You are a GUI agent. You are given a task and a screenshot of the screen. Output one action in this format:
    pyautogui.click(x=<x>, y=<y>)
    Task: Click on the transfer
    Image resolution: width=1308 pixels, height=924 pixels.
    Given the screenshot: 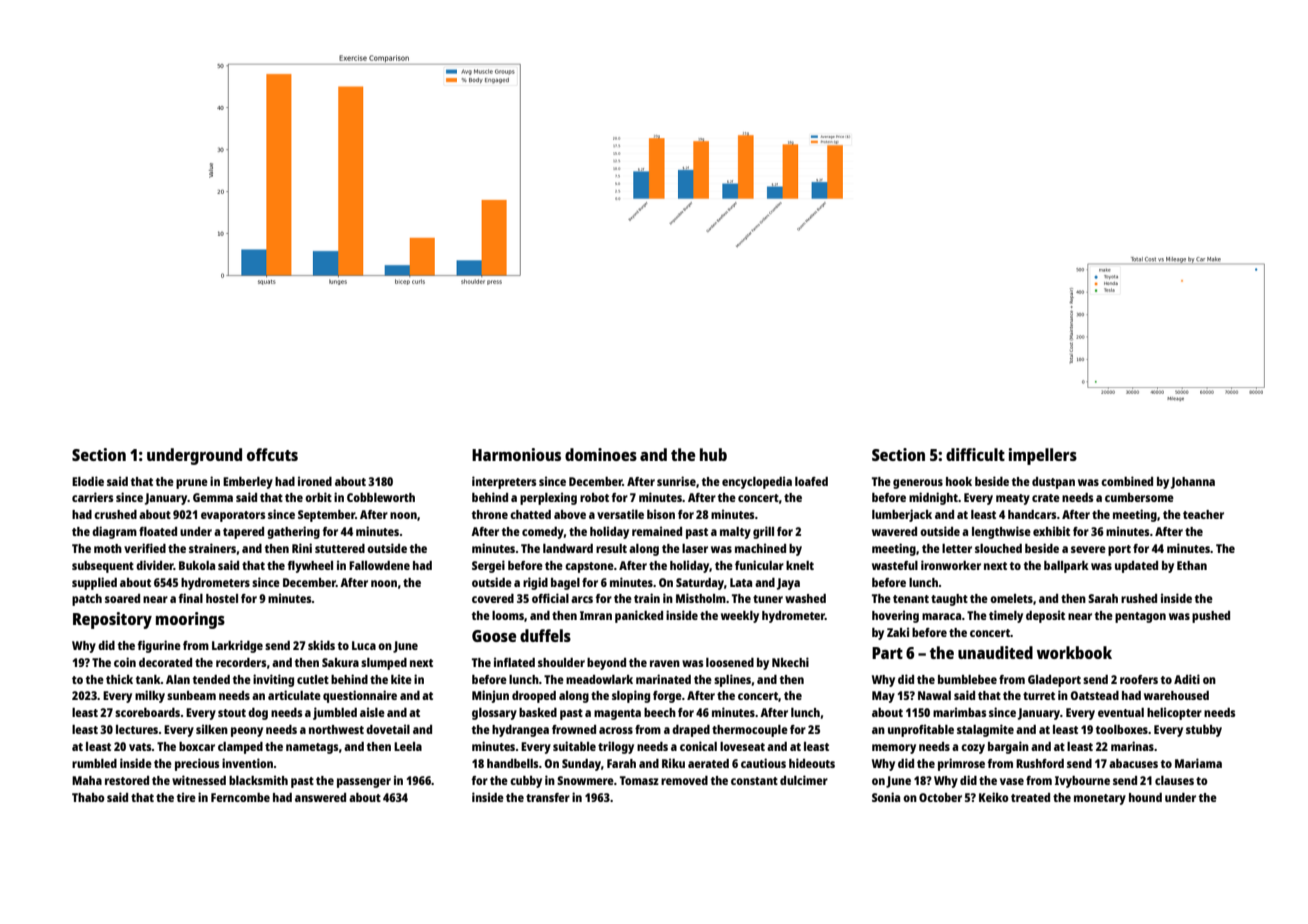 What is the action you would take?
    pyautogui.click(x=548, y=797)
